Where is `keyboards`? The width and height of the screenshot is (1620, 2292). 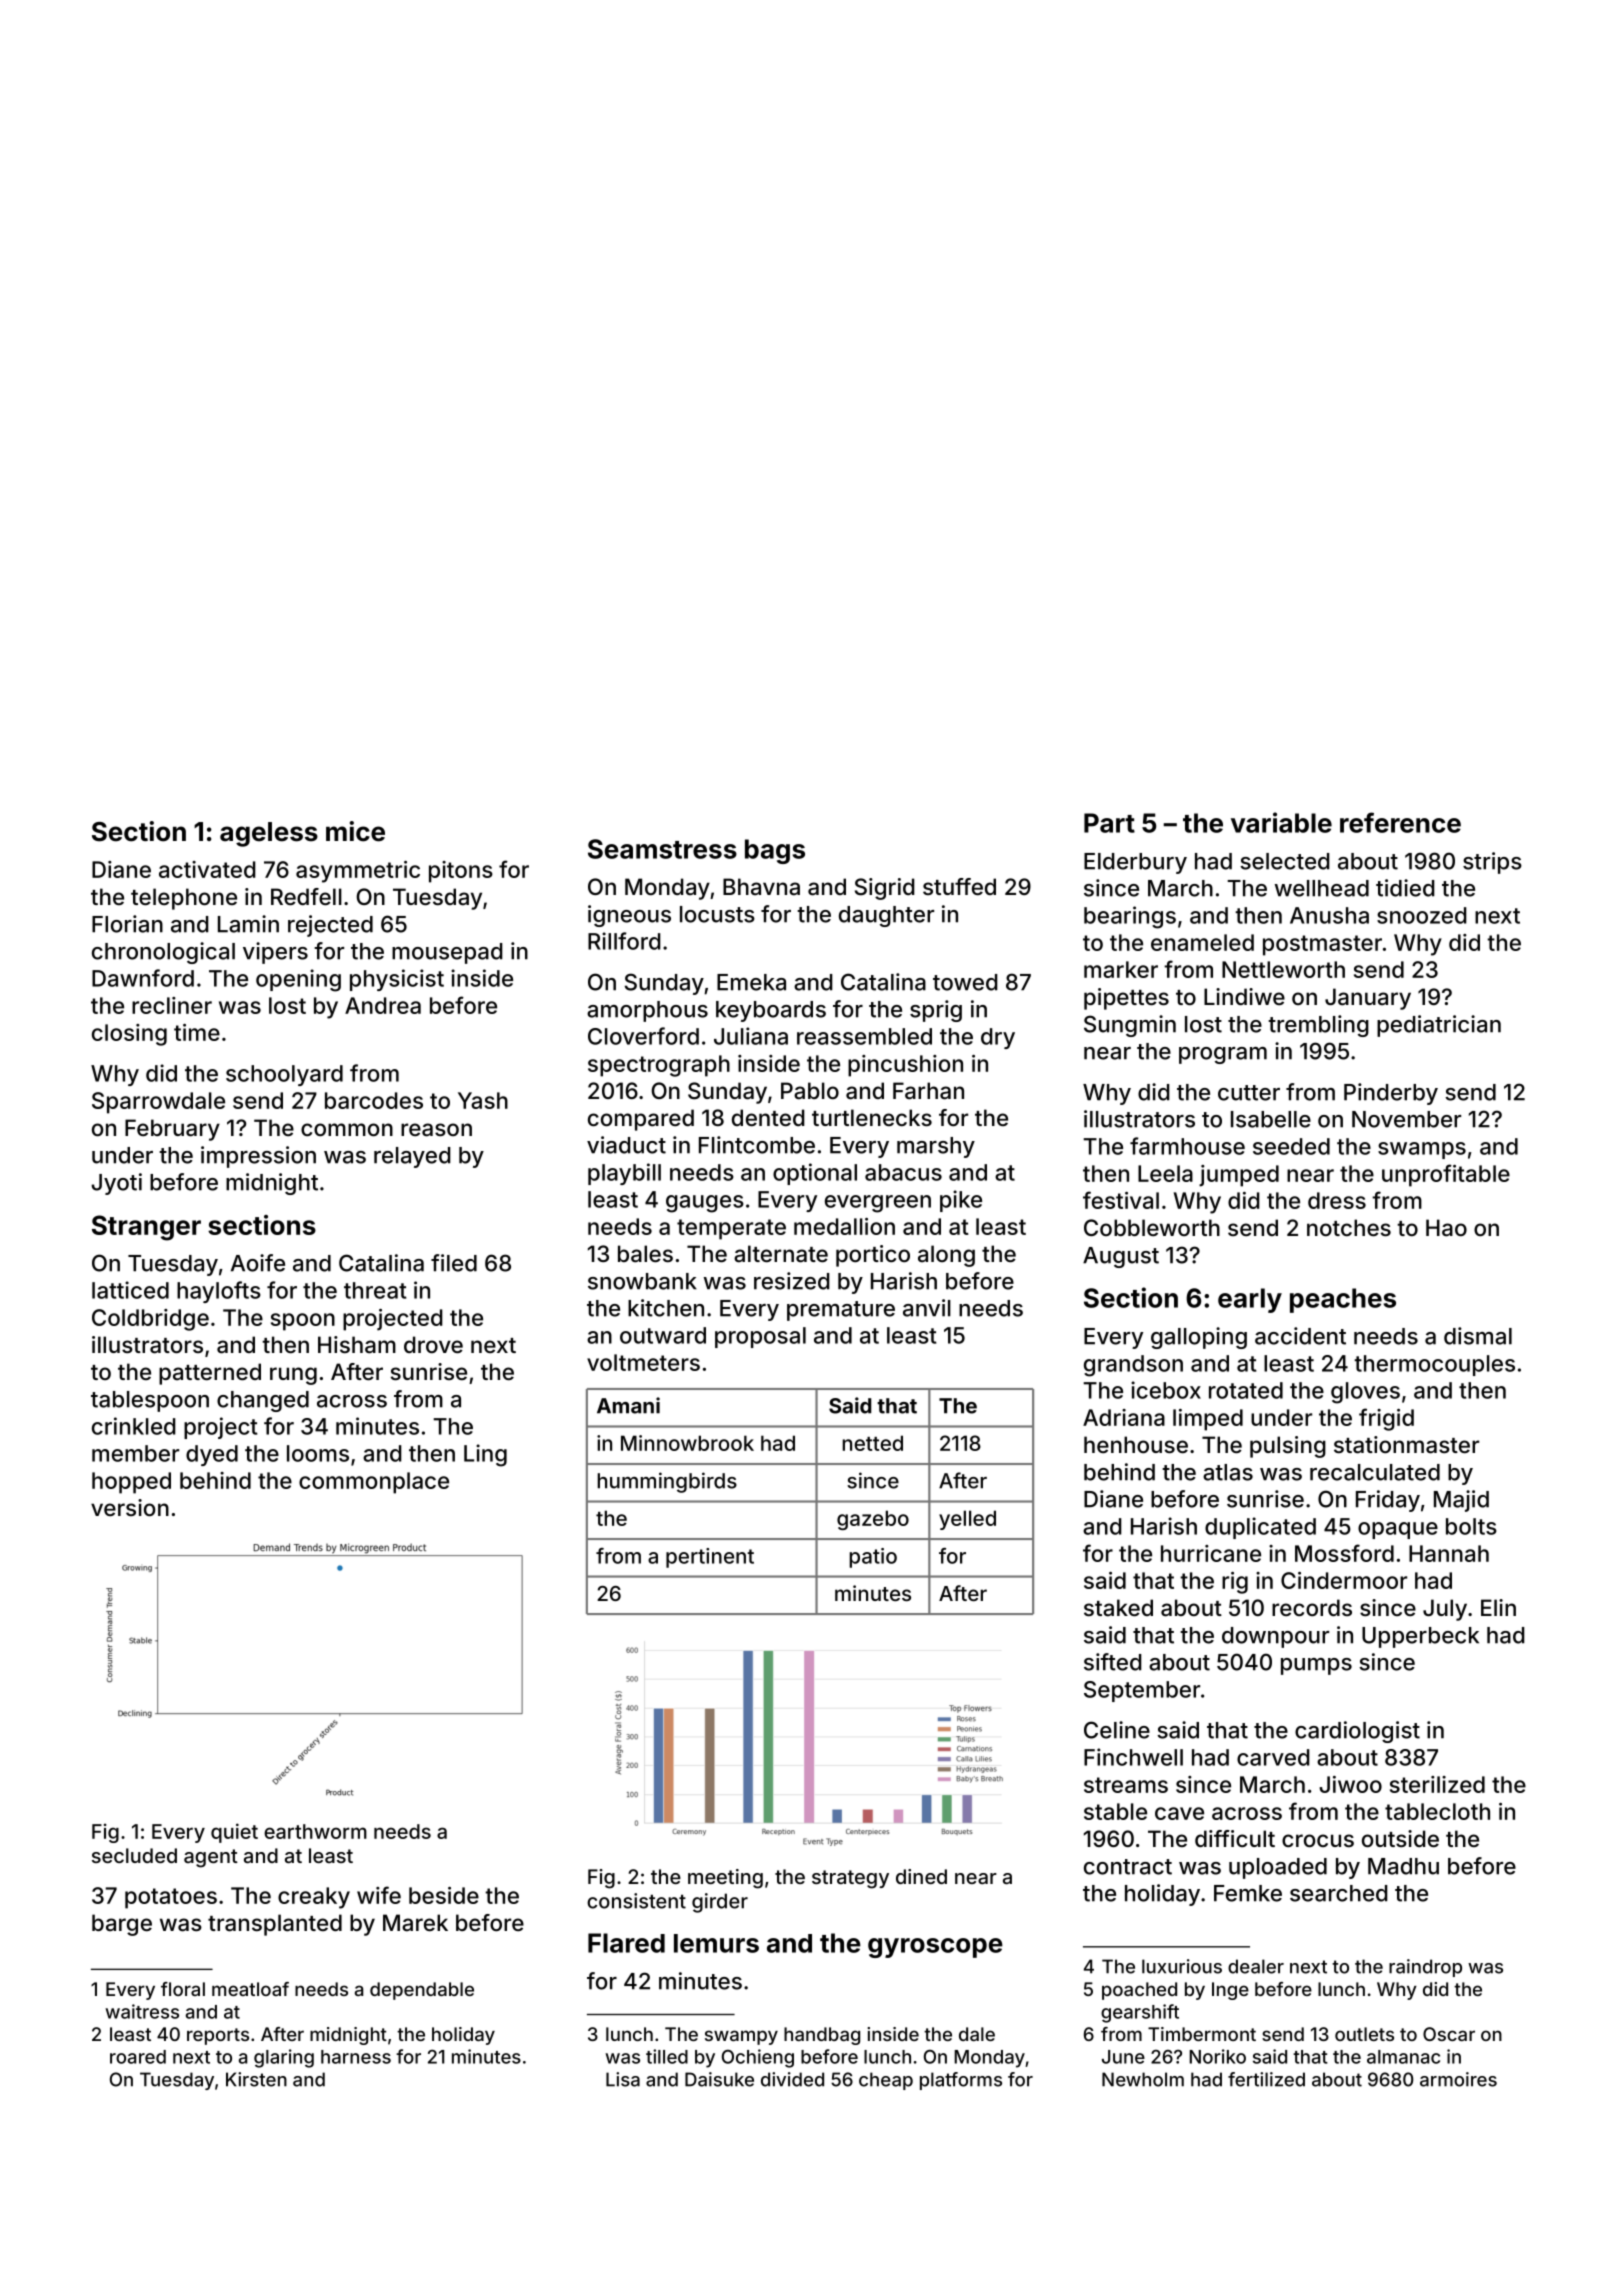
keyboards is located at coordinates (771, 1011).
